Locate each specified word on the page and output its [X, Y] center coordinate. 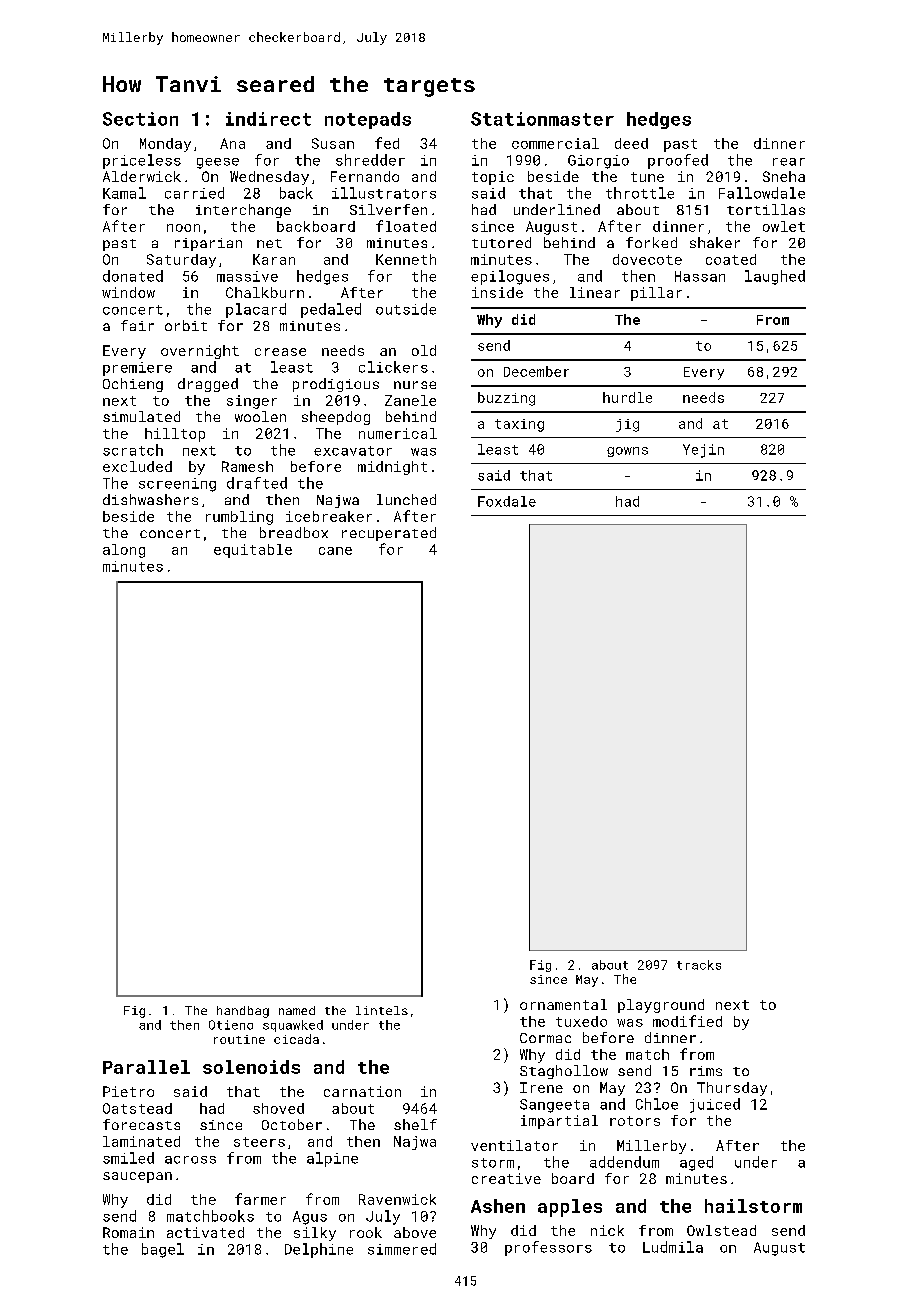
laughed [775, 277]
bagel [163, 1250]
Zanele [410, 400]
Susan [333, 143]
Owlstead [721, 1230]
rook [366, 1232]
